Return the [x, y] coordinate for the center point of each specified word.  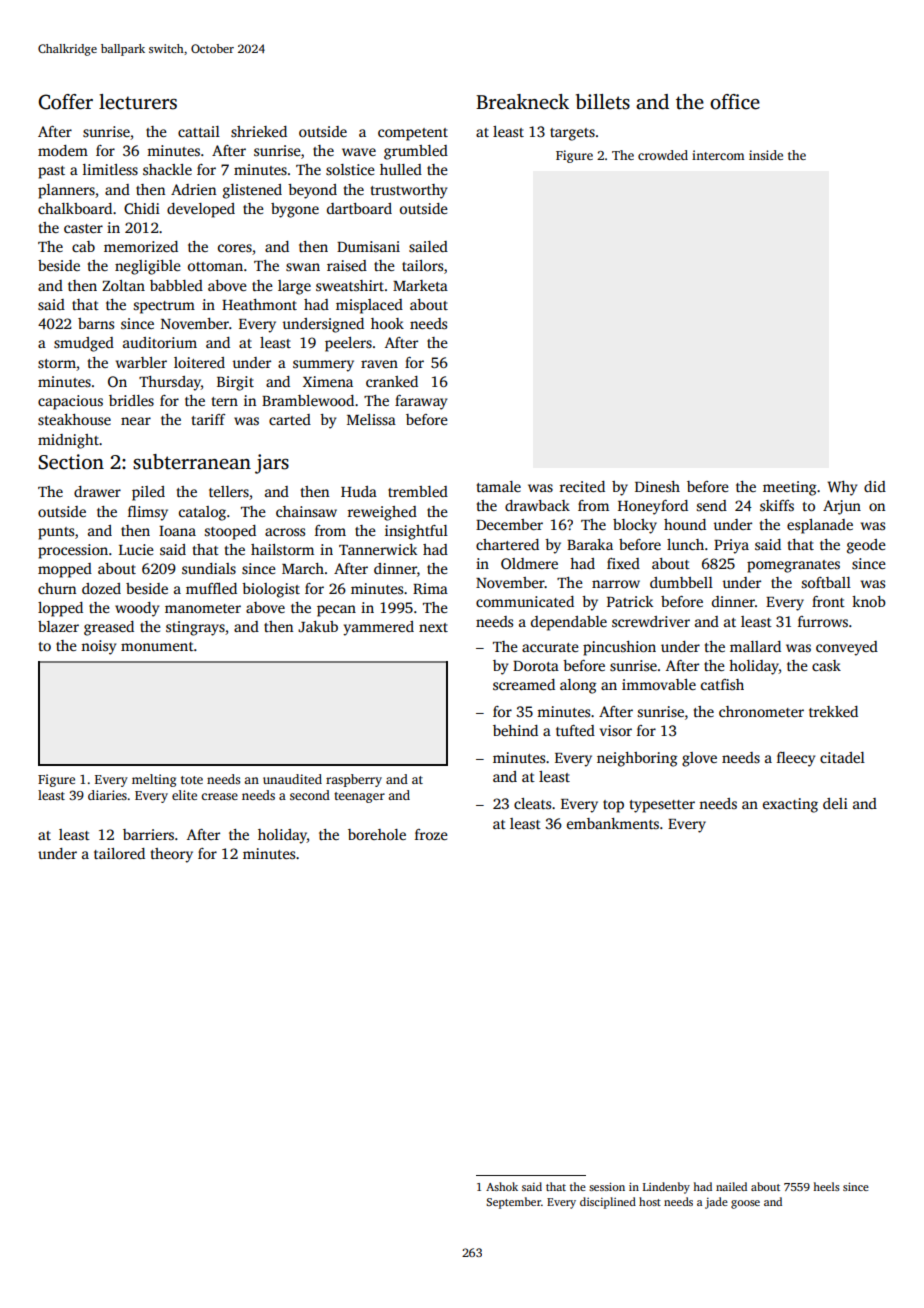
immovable [659, 684]
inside [766, 155]
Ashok [502, 1186]
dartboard [359, 208]
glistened [252, 191]
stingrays [195, 628]
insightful [416, 532]
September [513, 1203]
